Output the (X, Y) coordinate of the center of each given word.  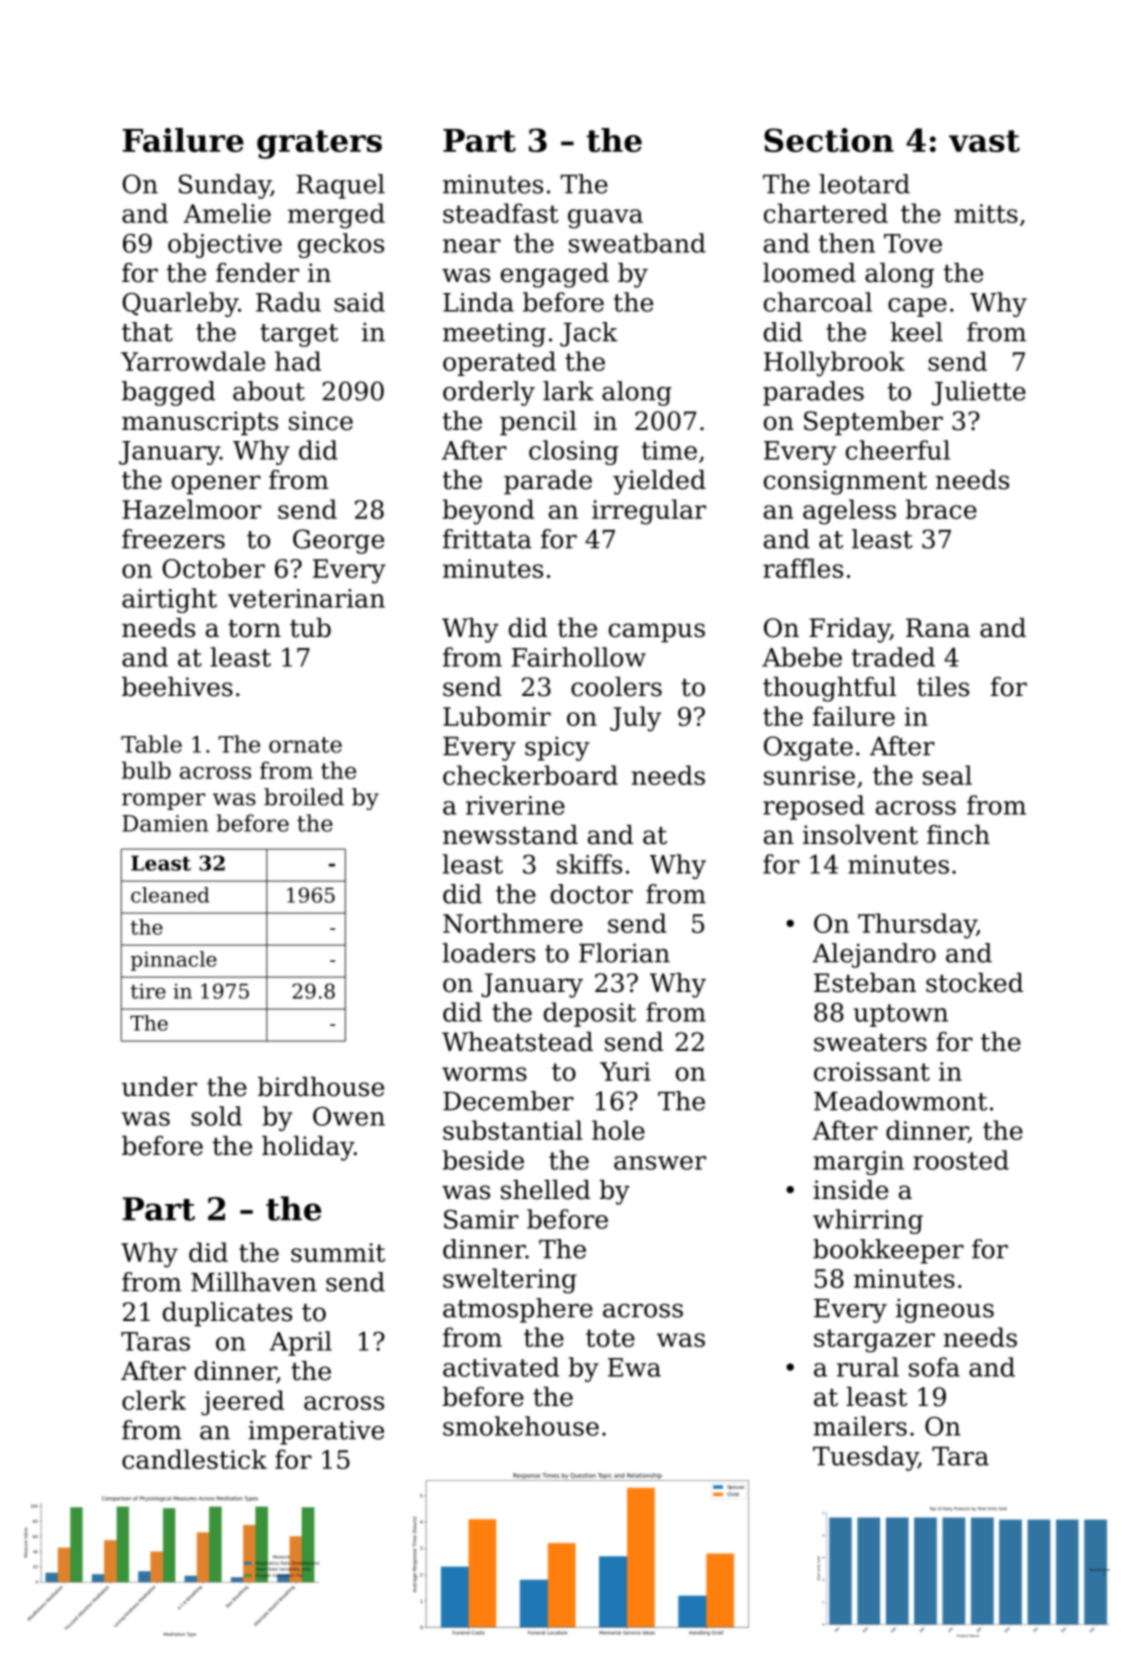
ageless (849, 512)
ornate (305, 745)
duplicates (227, 1314)
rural (868, 1367)
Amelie (227, 213)
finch (958, 835)
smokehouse (521, 1426)
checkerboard (530, 775)
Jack (589, 334)
